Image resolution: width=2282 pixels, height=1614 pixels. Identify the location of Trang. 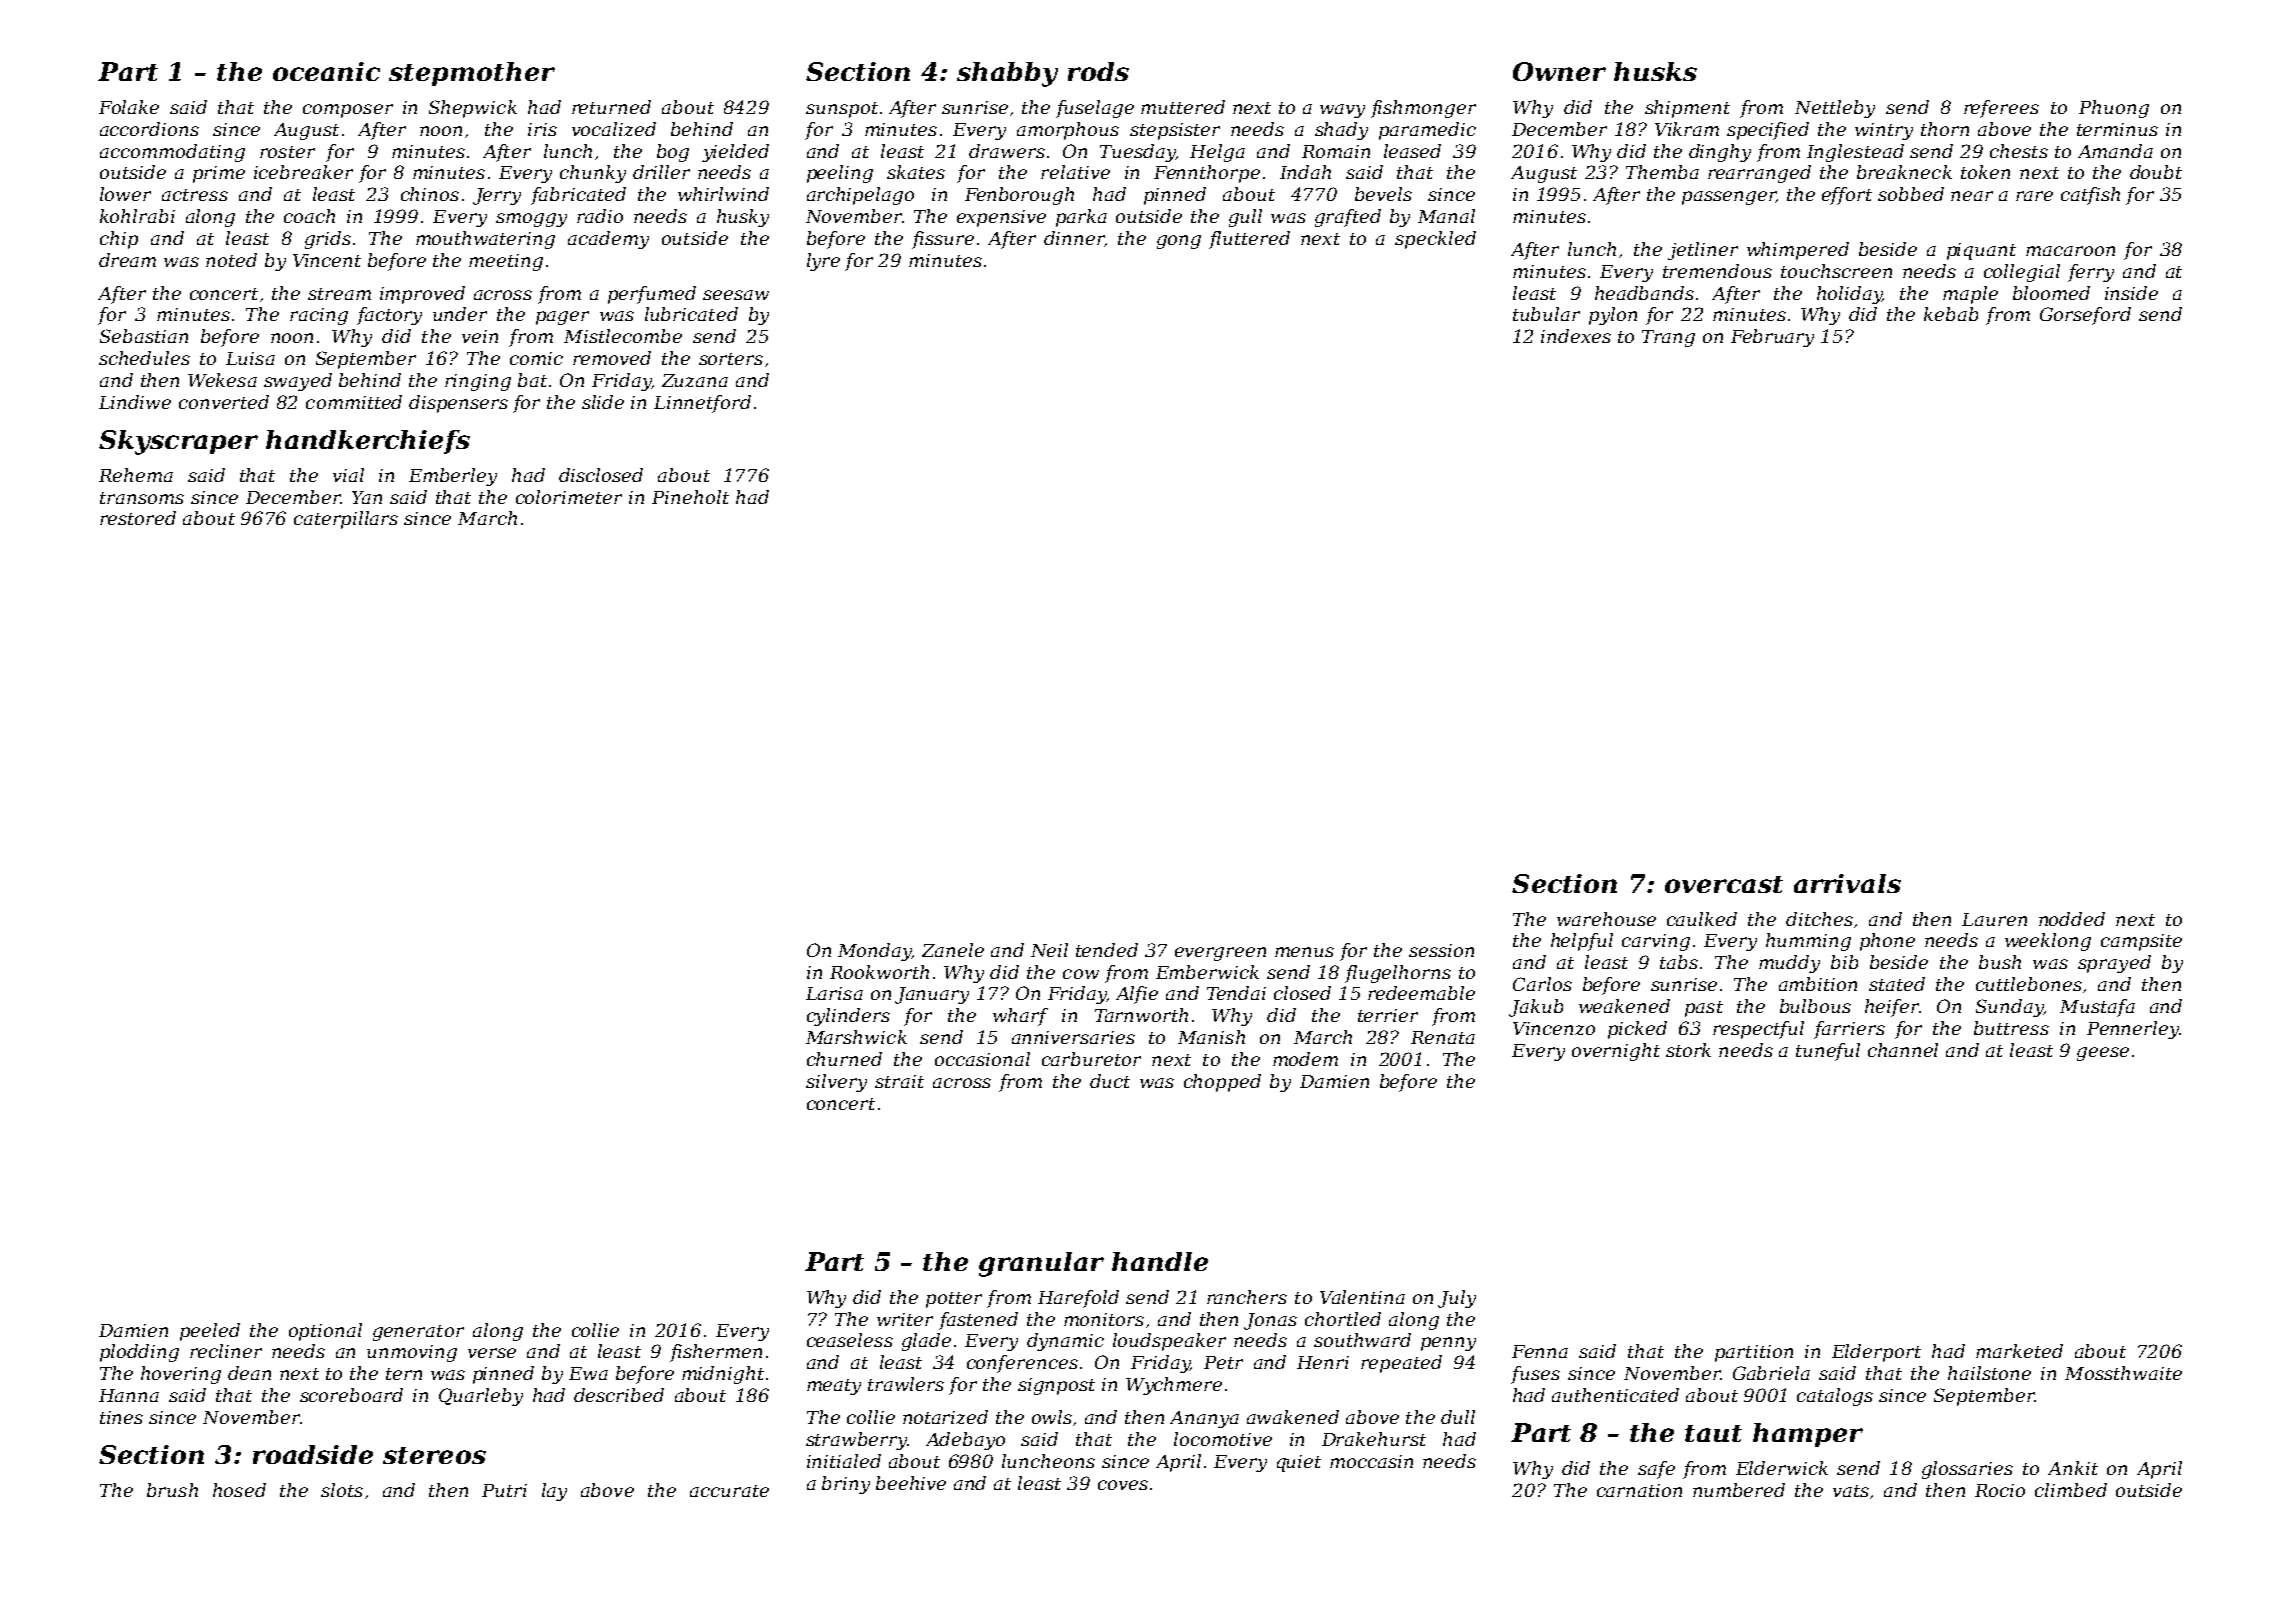
(1668, 338).
